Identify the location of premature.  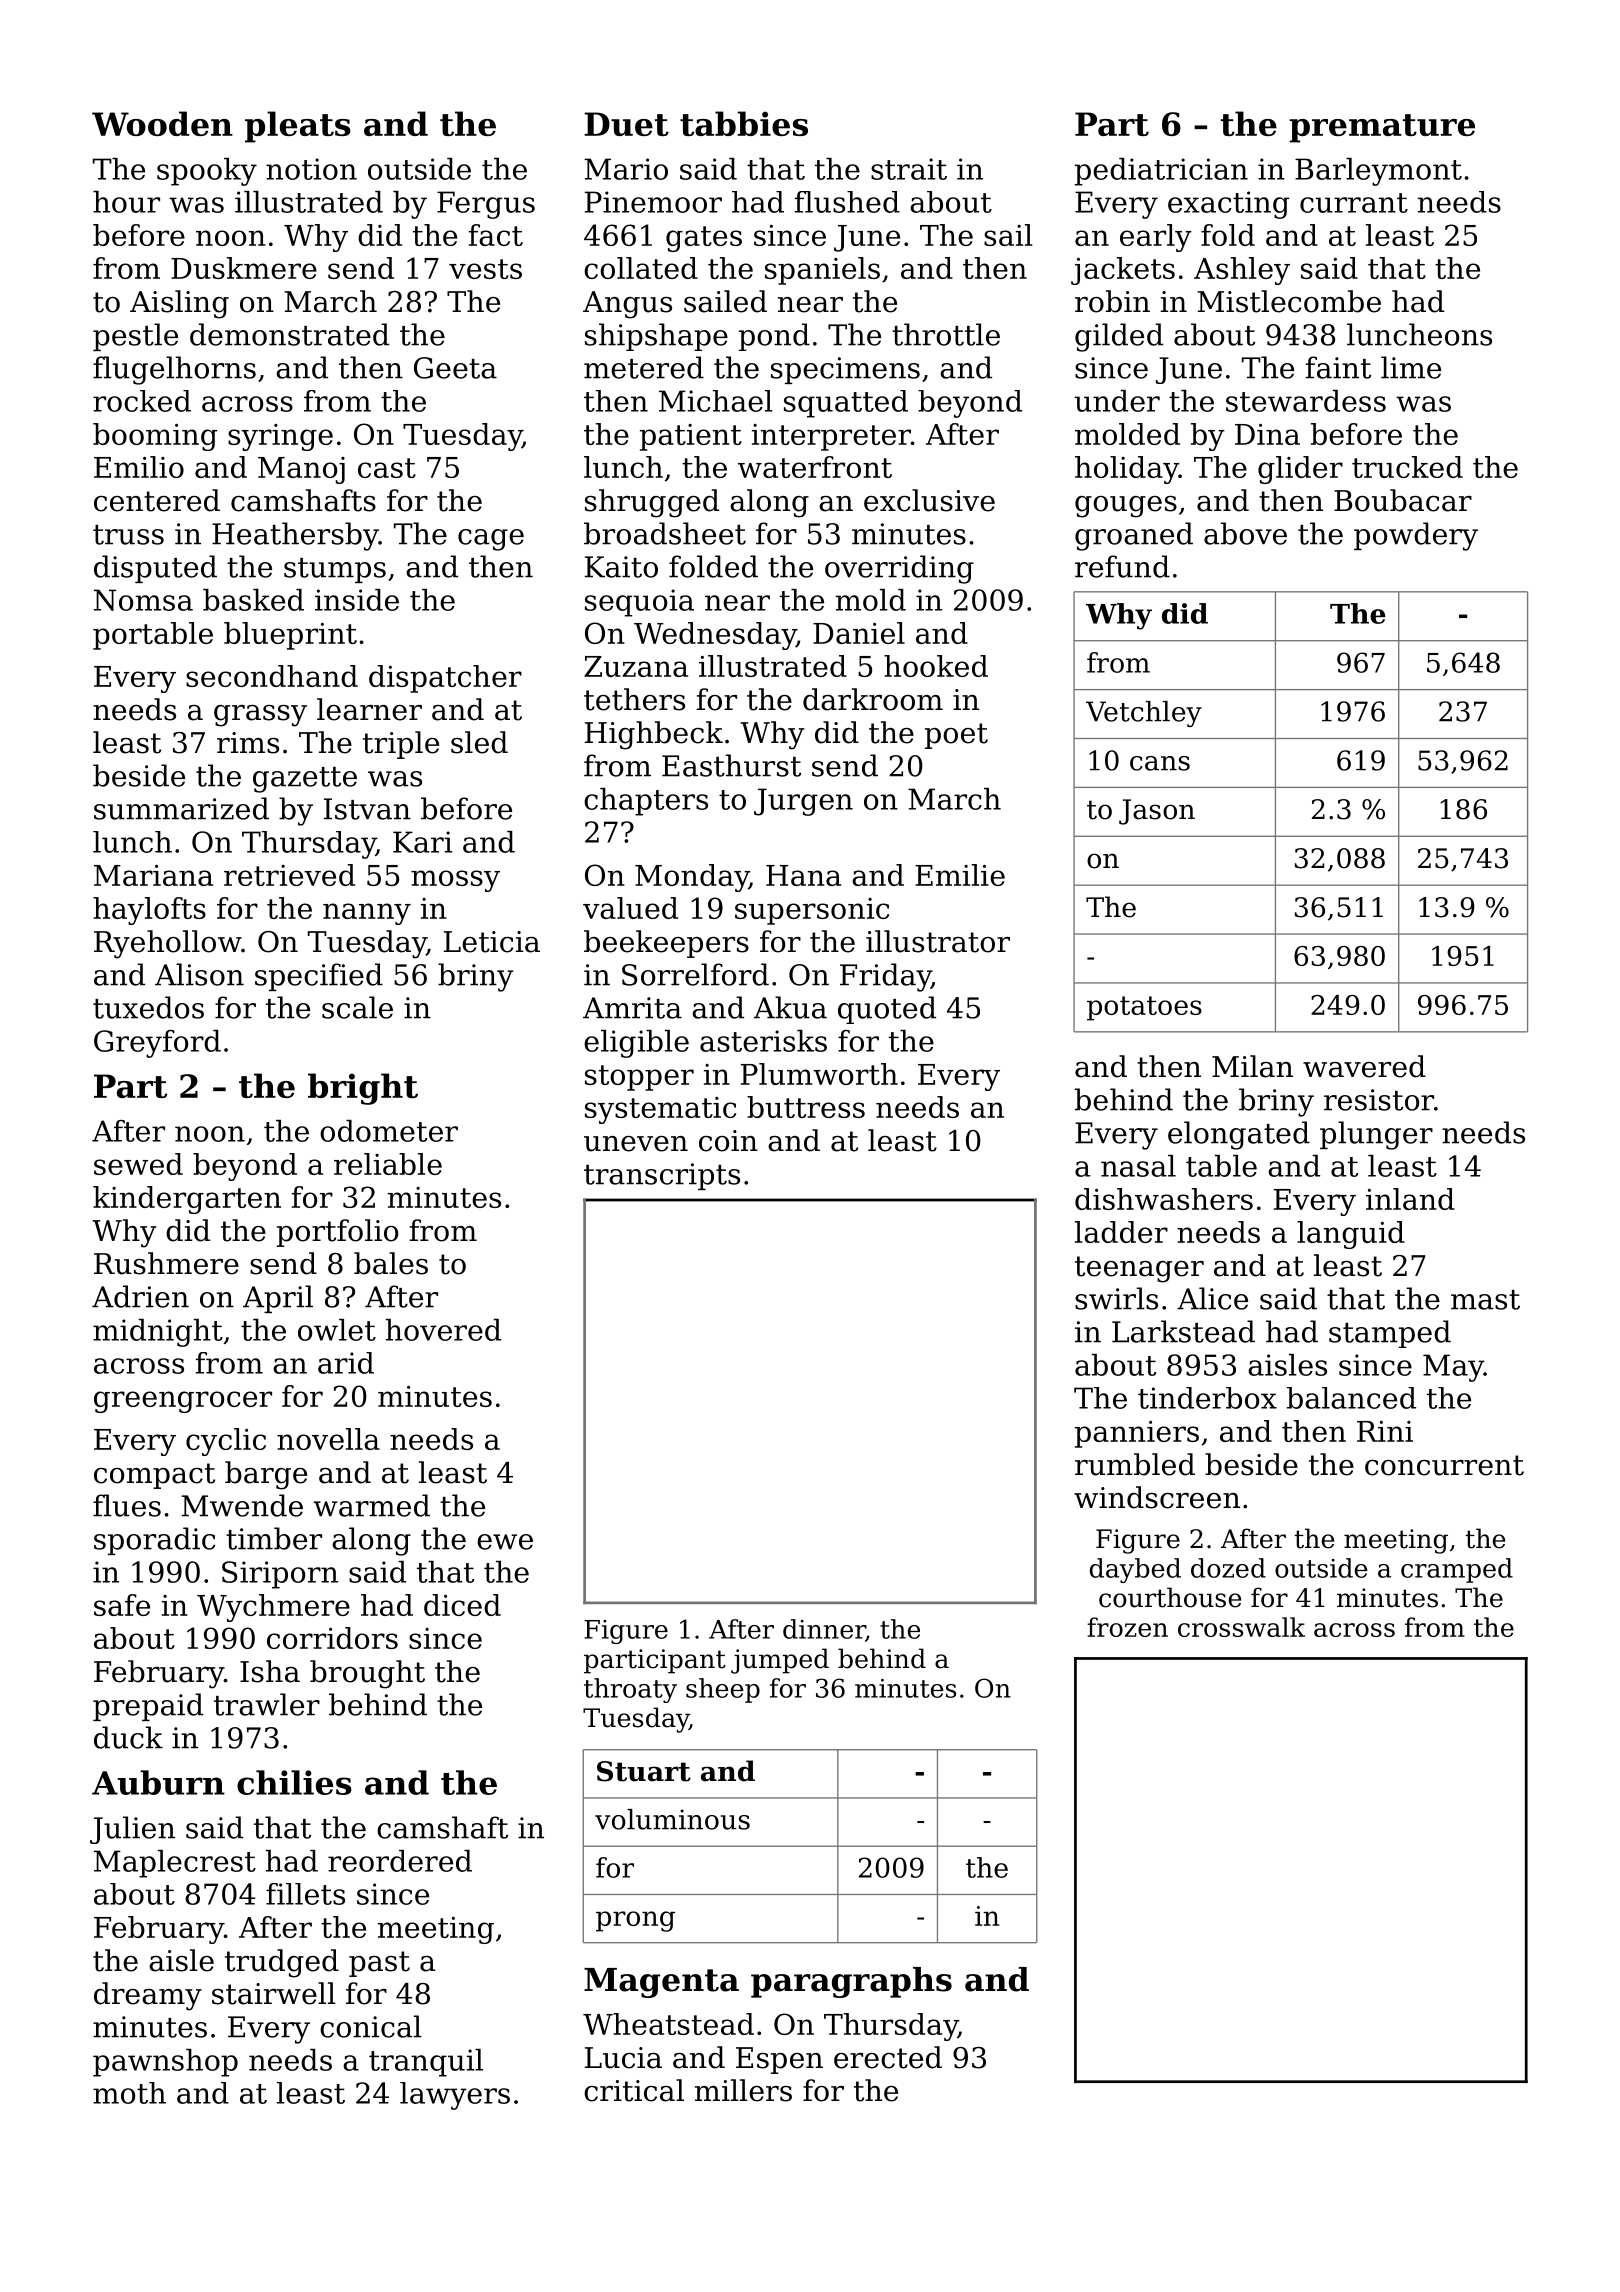
(1382, 128).
